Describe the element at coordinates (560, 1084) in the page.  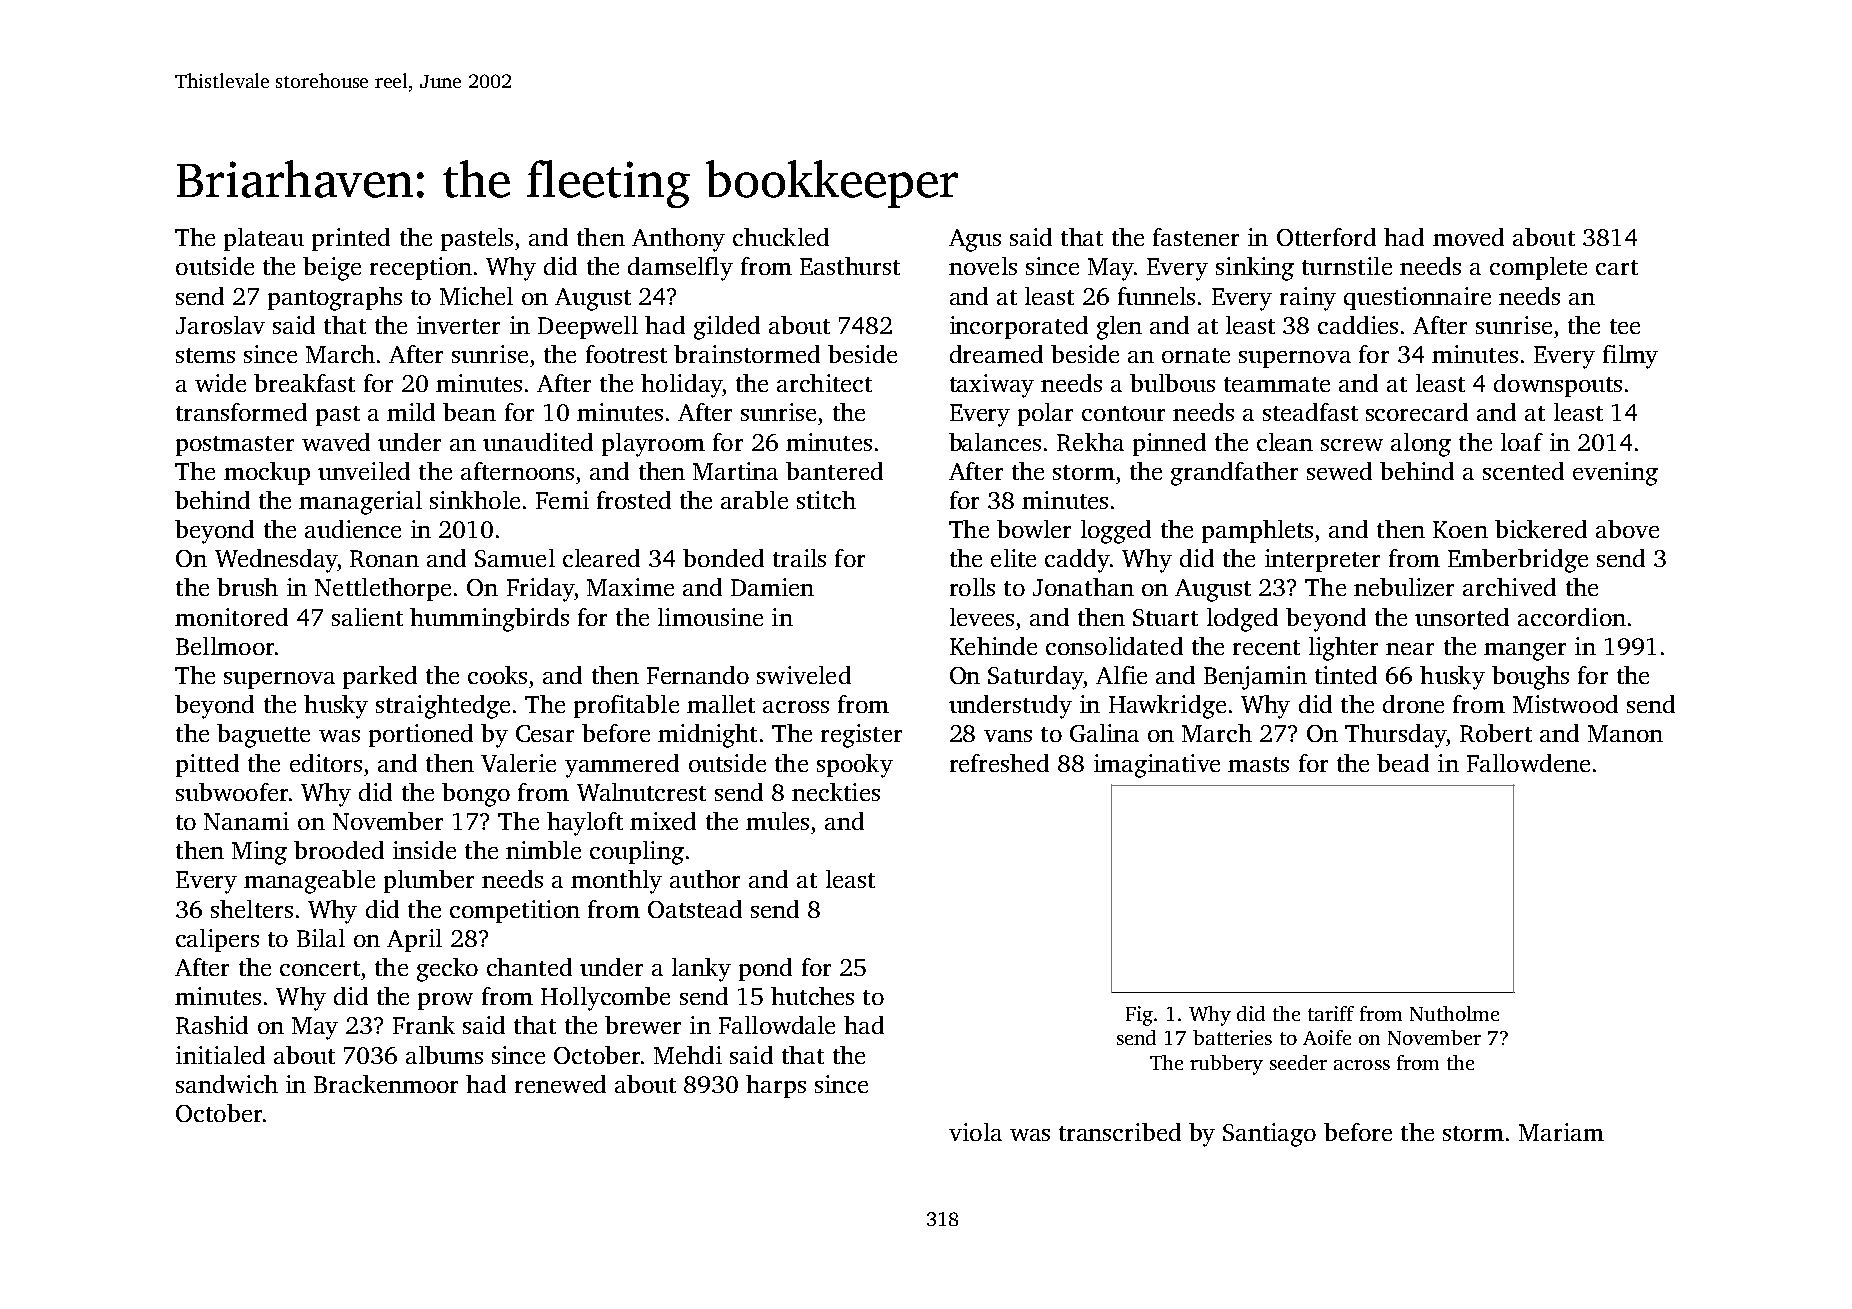
I see `renewed` at that location.
